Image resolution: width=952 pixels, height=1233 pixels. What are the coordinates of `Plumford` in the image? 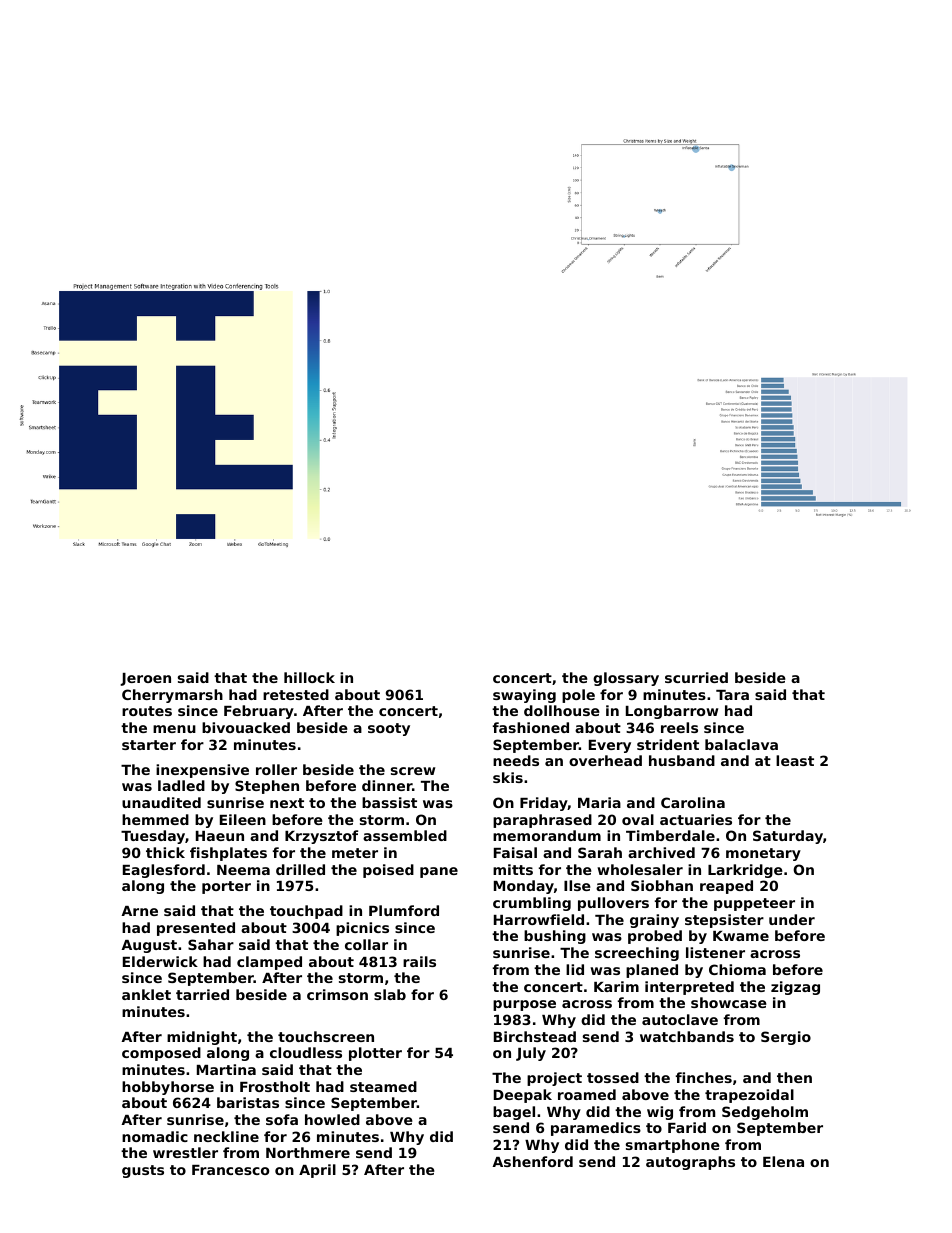 It's located at (404, 910).
